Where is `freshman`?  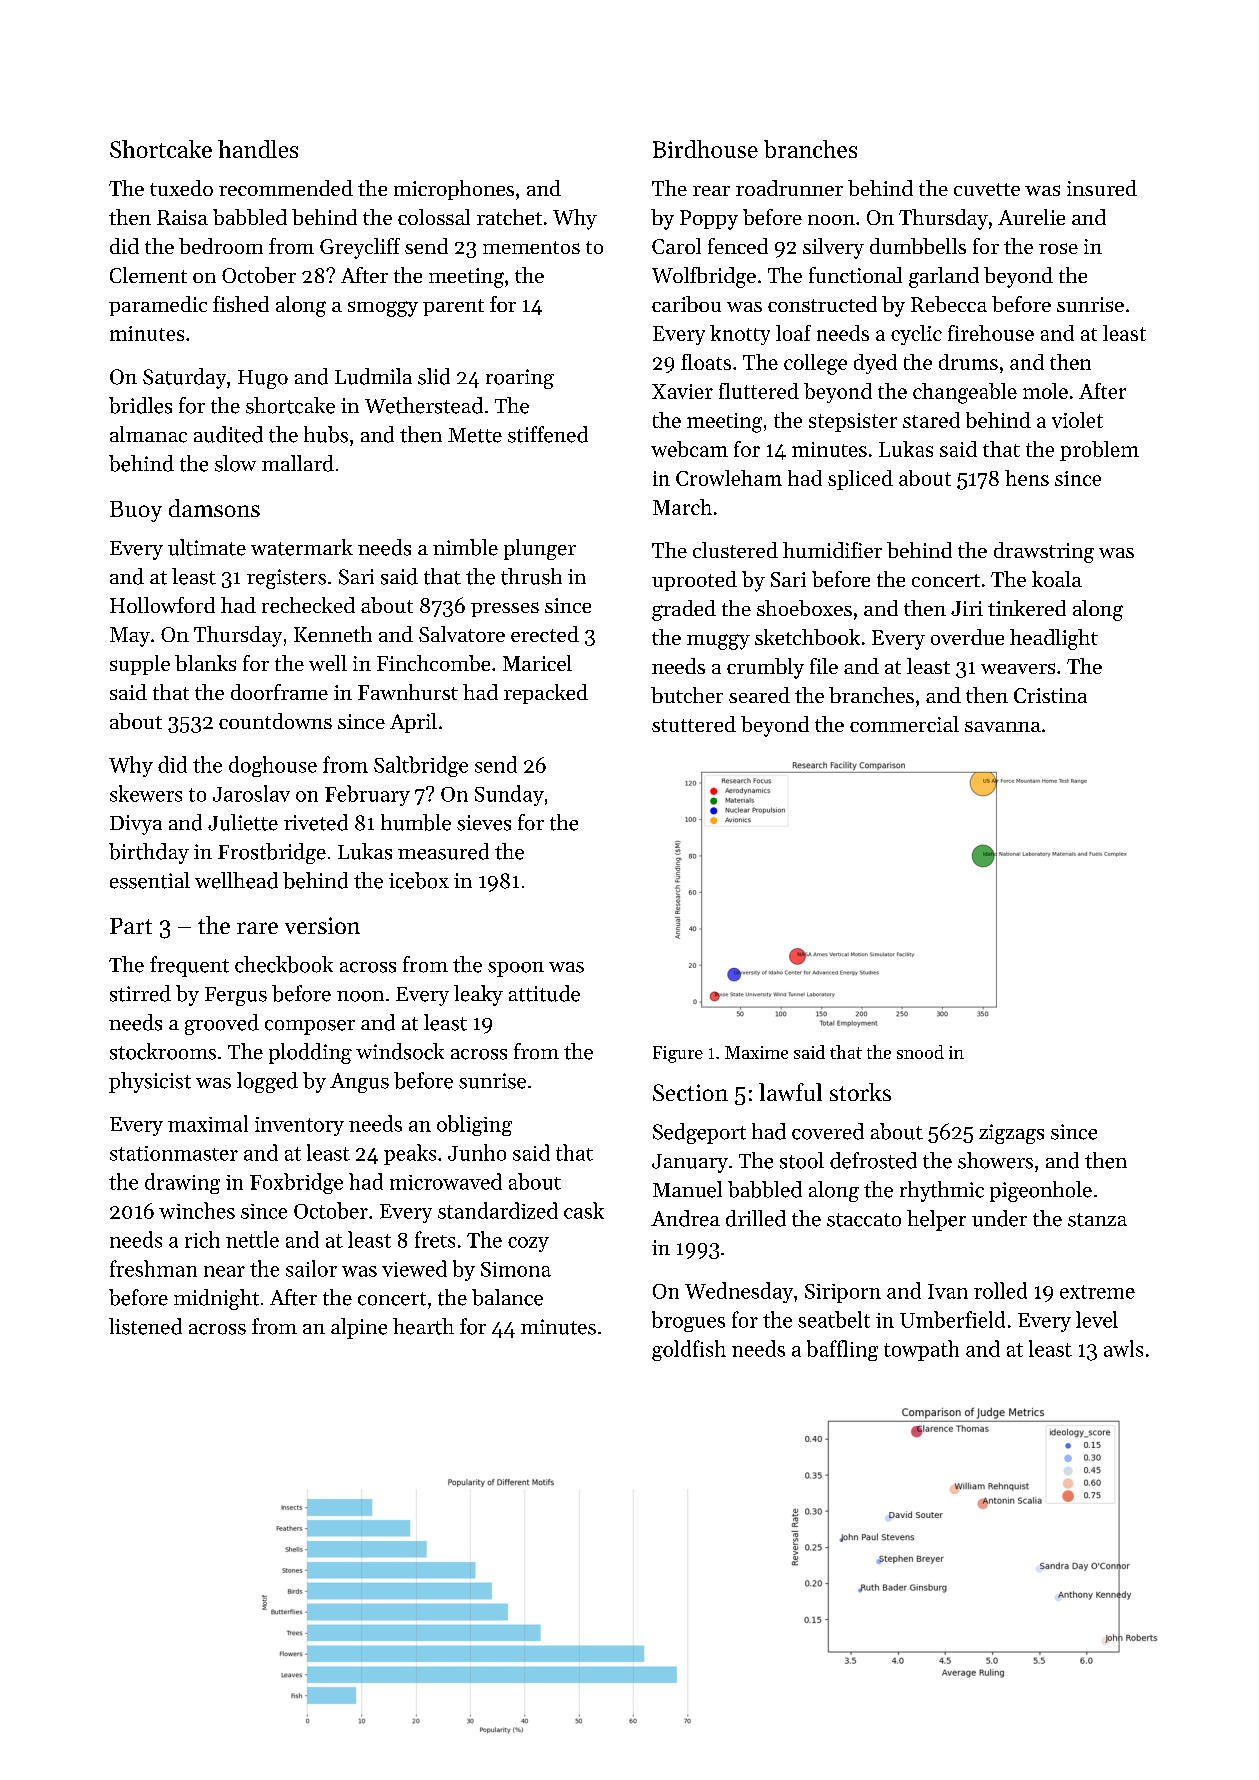 freshman is located at coordinates (153, 1268).
